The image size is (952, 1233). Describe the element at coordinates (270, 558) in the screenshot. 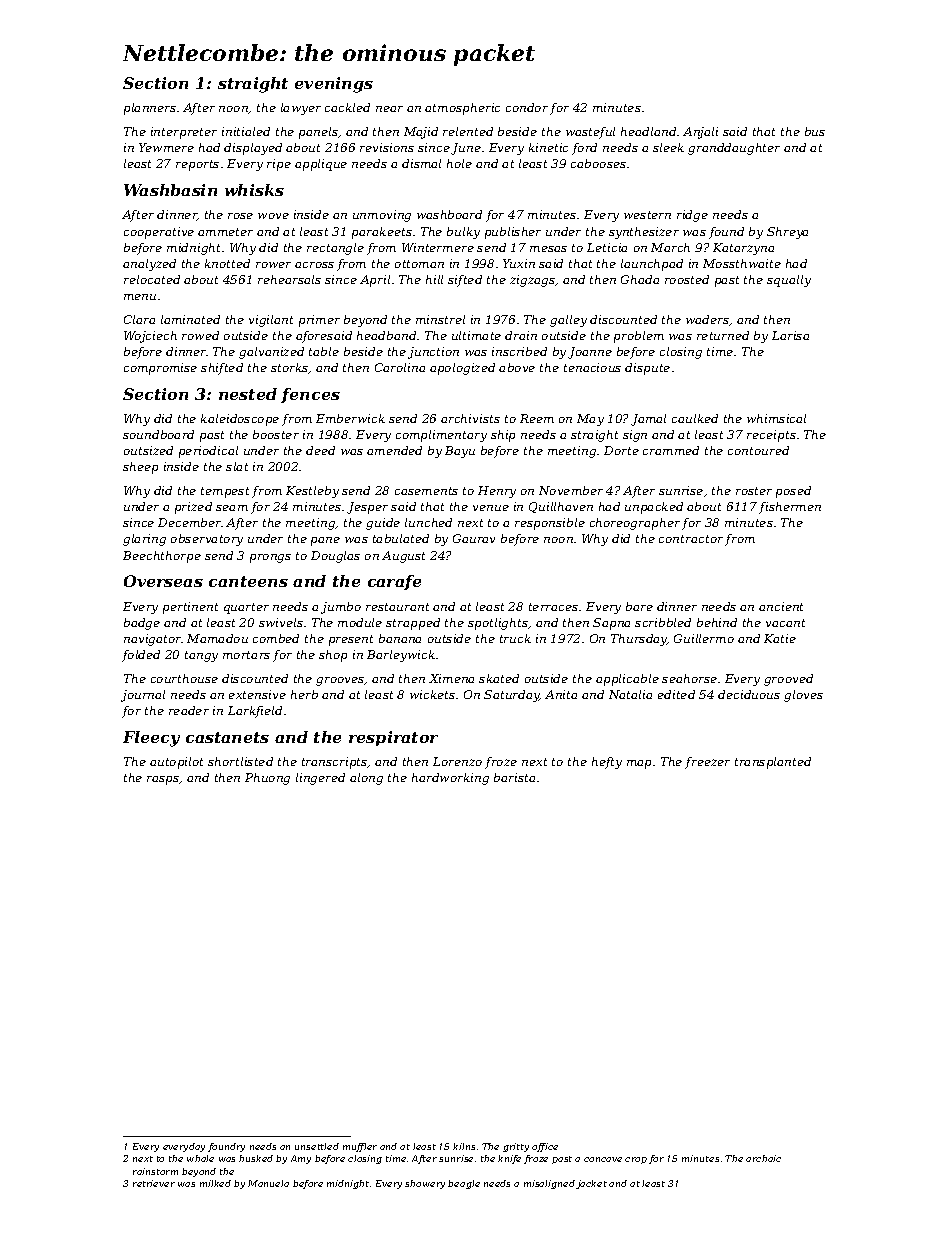

I see `prongs` at that location.
